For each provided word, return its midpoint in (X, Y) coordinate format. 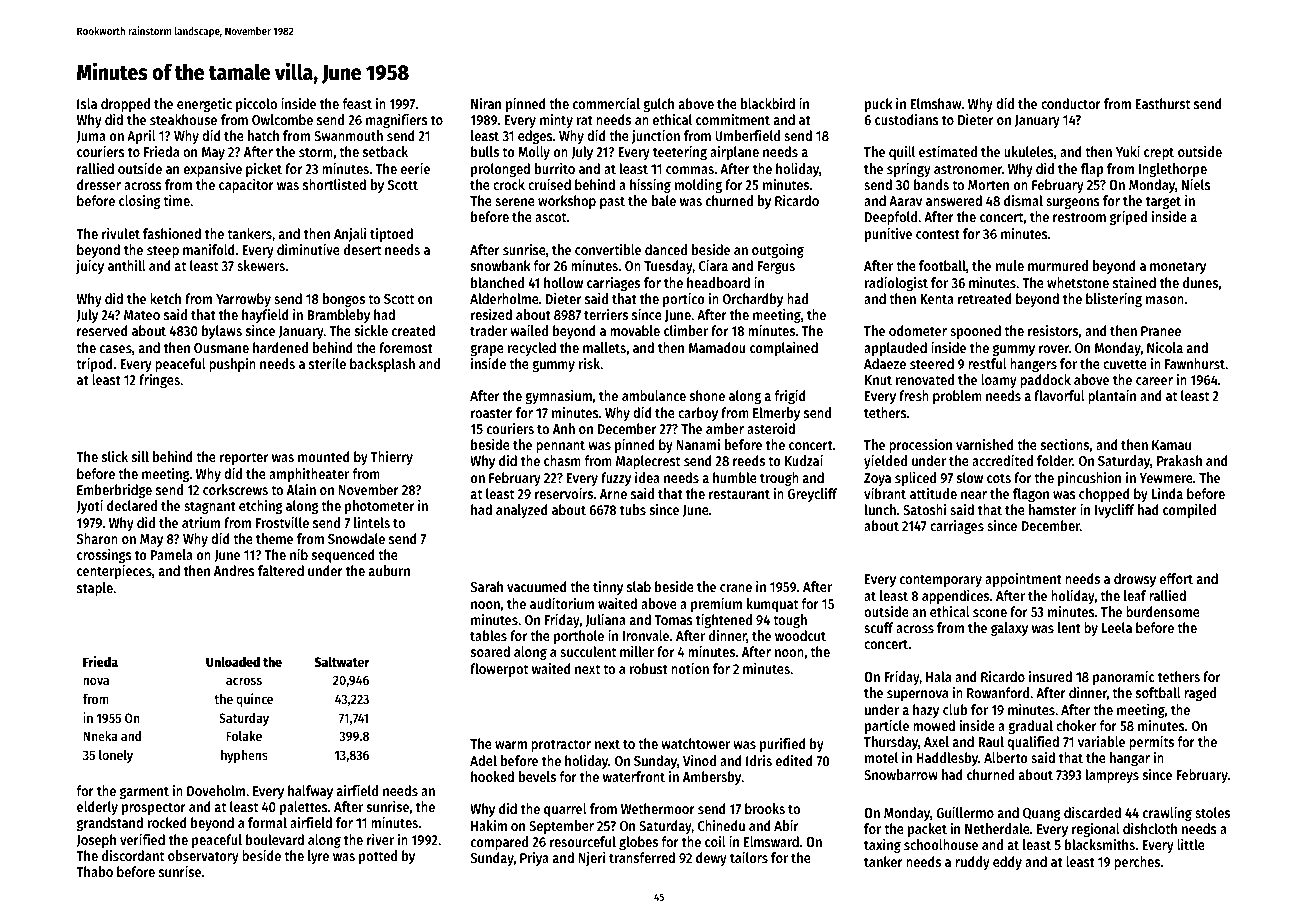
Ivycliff (1115, 511)
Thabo (94, 871)
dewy (711, 859)
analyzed (522, 511)
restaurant (739, 494)
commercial (606, 103)
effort (1176, 578)
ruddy (972, 863)
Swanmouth (348, 135)
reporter (244, 458)
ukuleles (1029, 151)
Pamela (172, 554)
